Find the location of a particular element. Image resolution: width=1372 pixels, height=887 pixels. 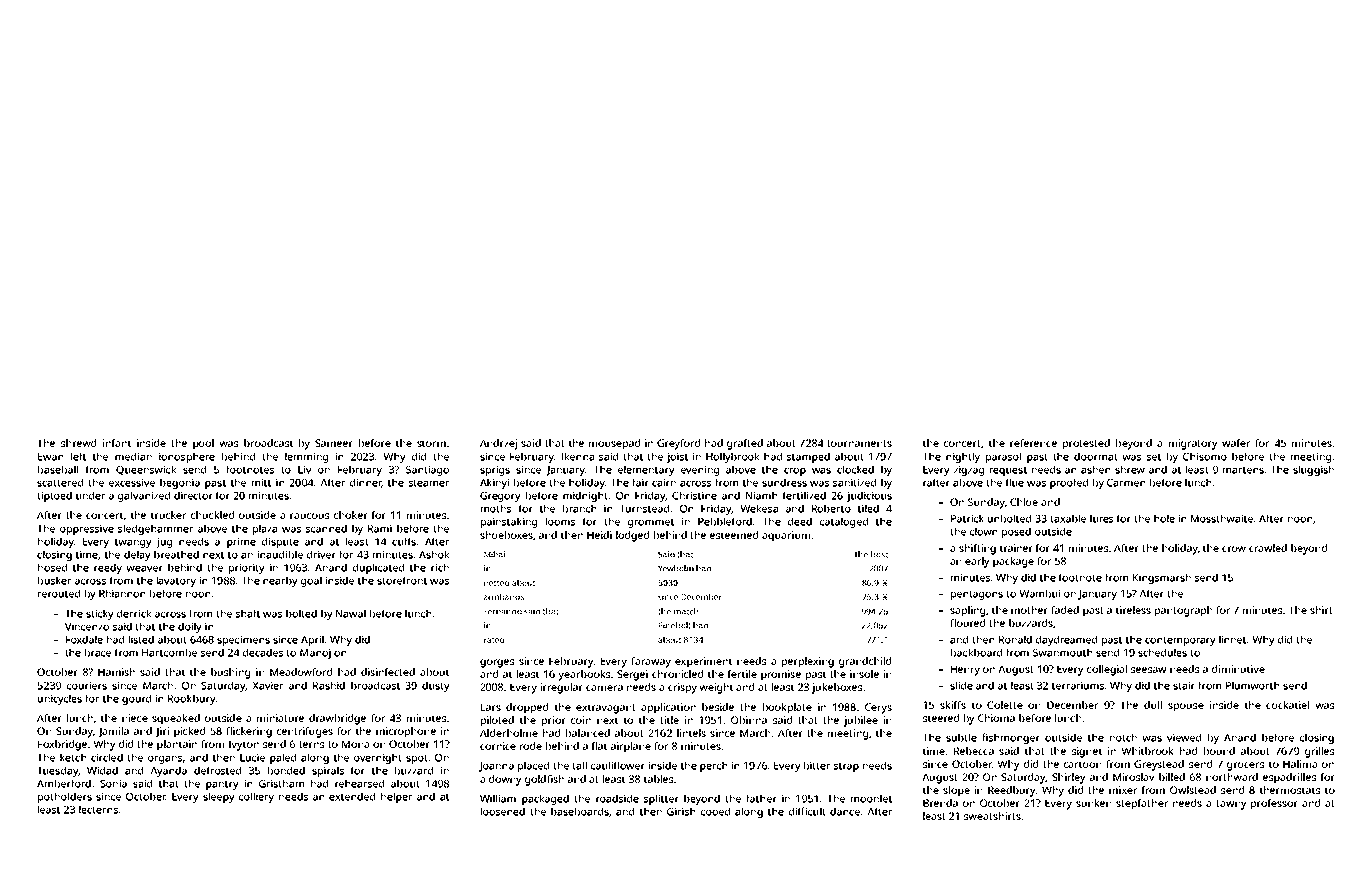

disinfected is located at coordinates (388, 672).
